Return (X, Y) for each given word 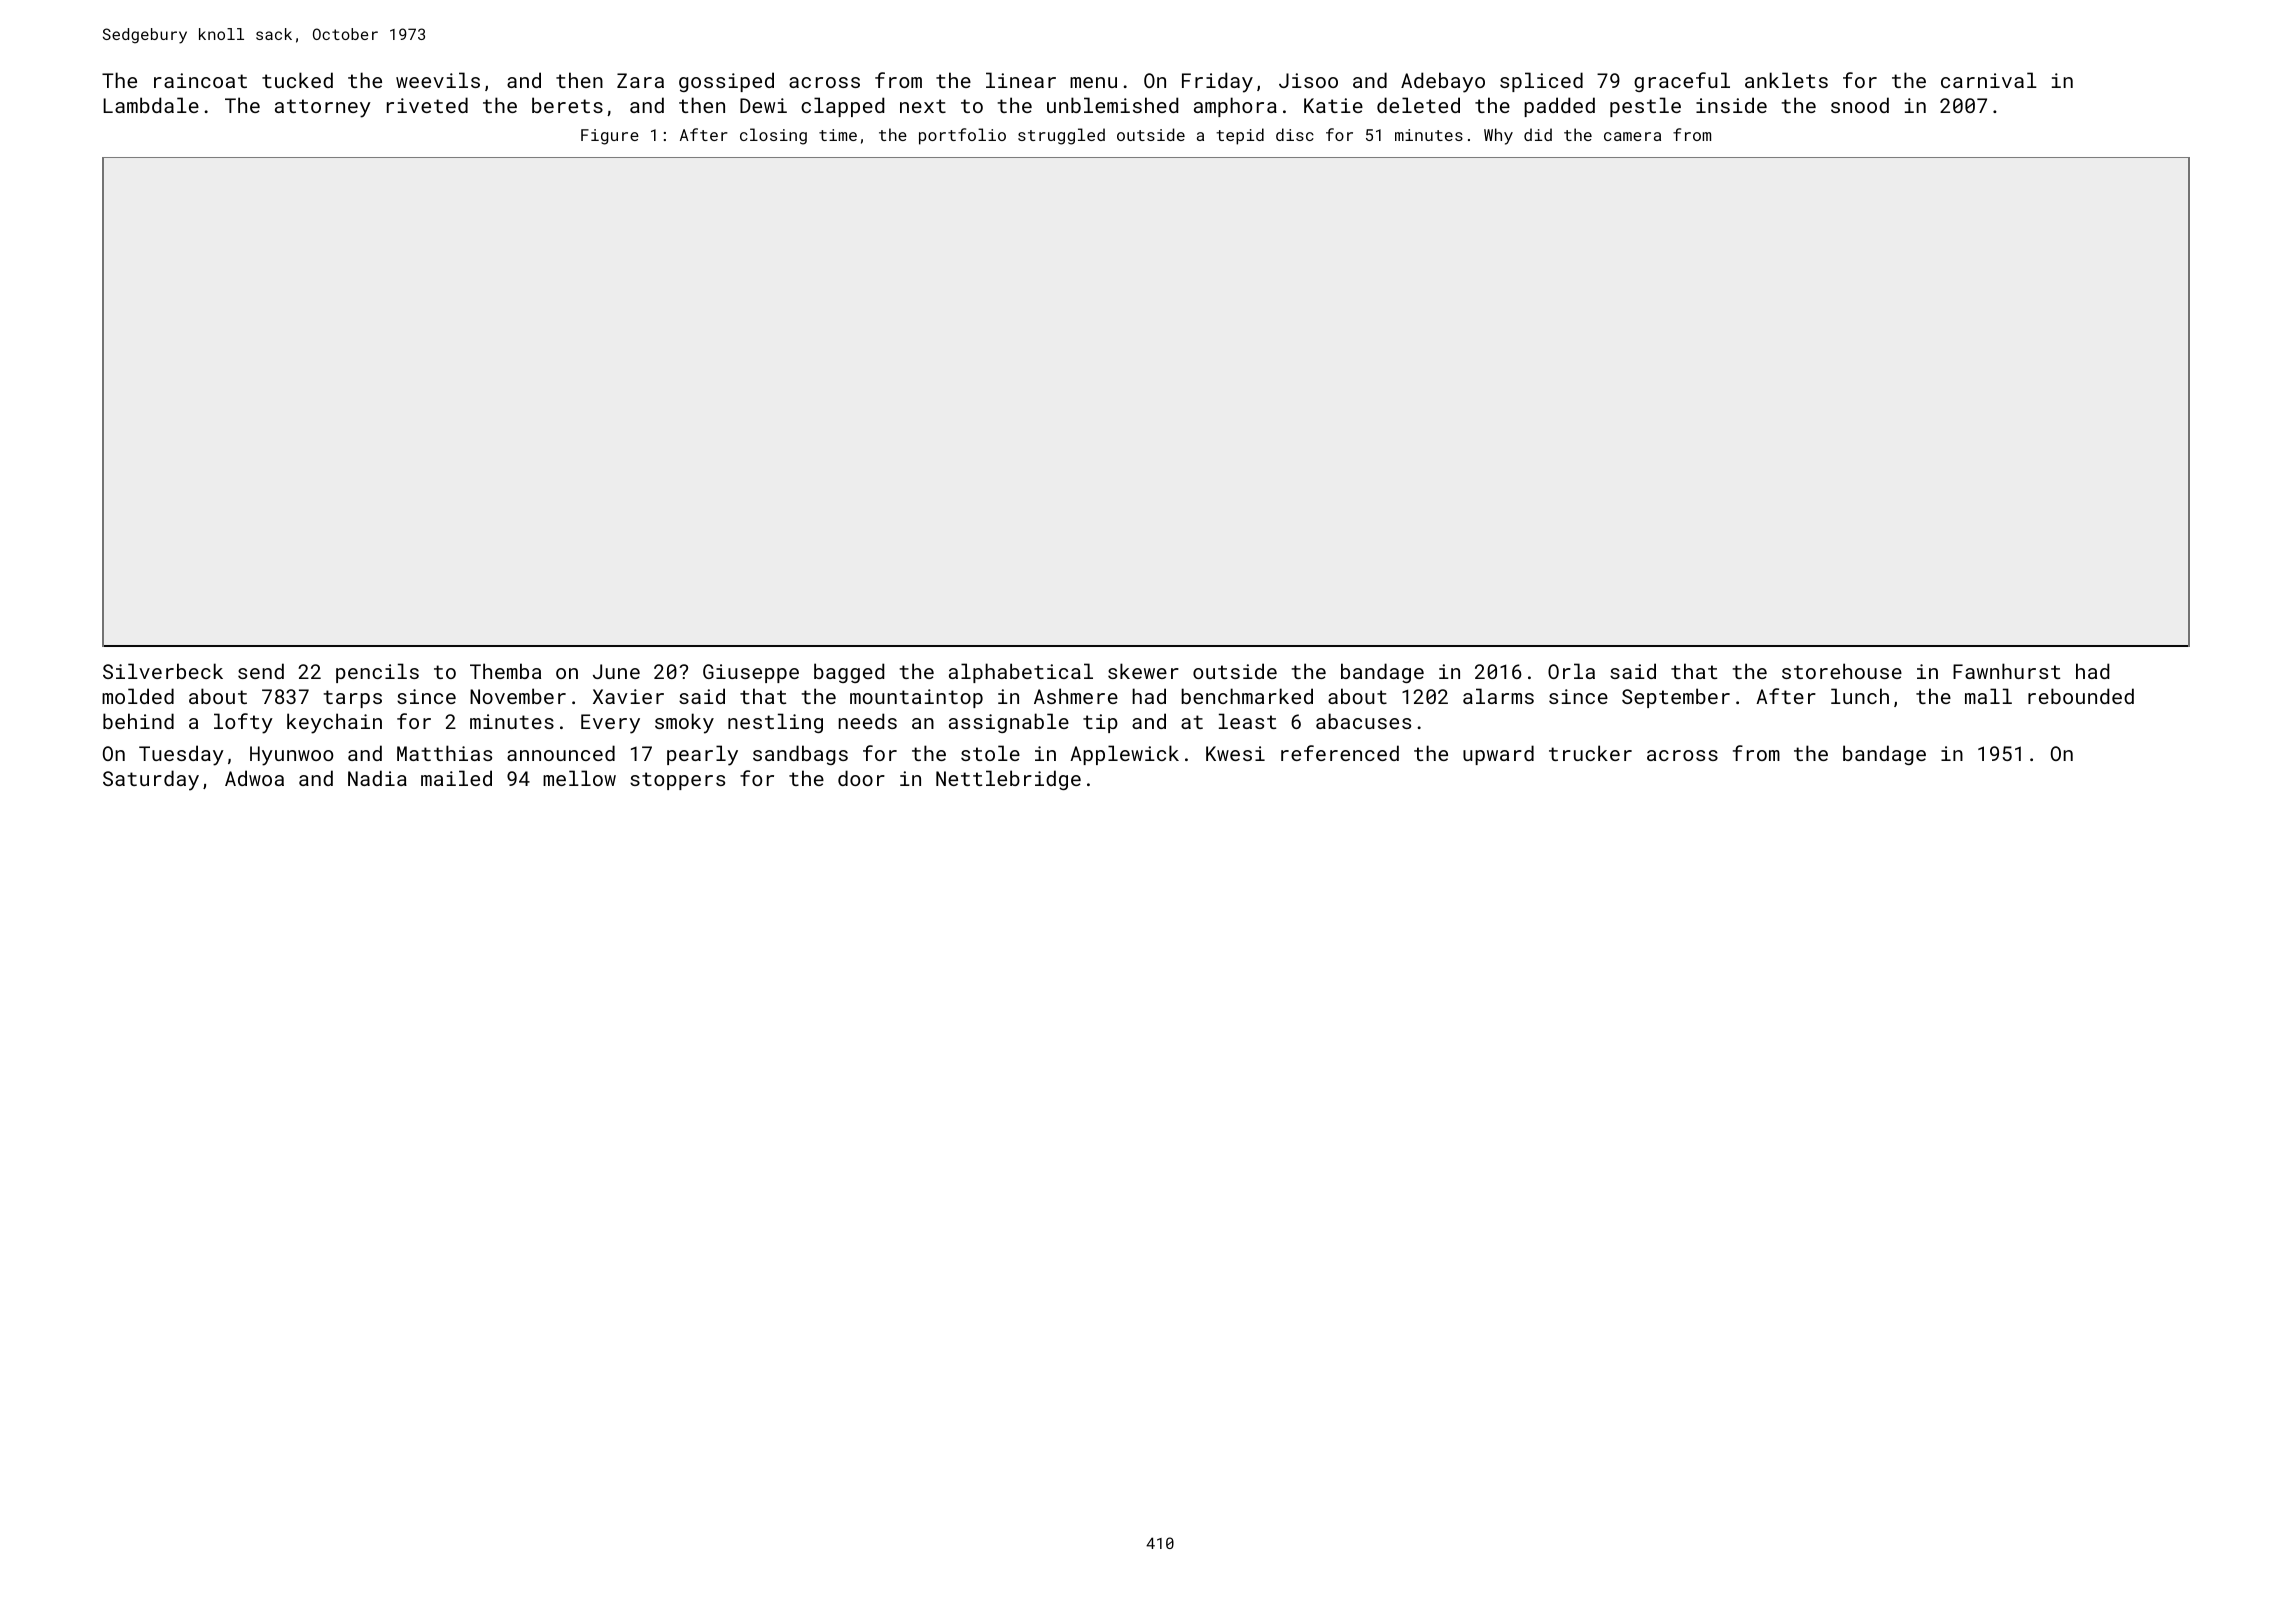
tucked (297, 80)
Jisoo (1308, 80)
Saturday (151, 780)
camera (1632, 136)
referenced (1340, 753)
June (616, 671)
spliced (1541, 82)
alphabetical (1021, 673)
